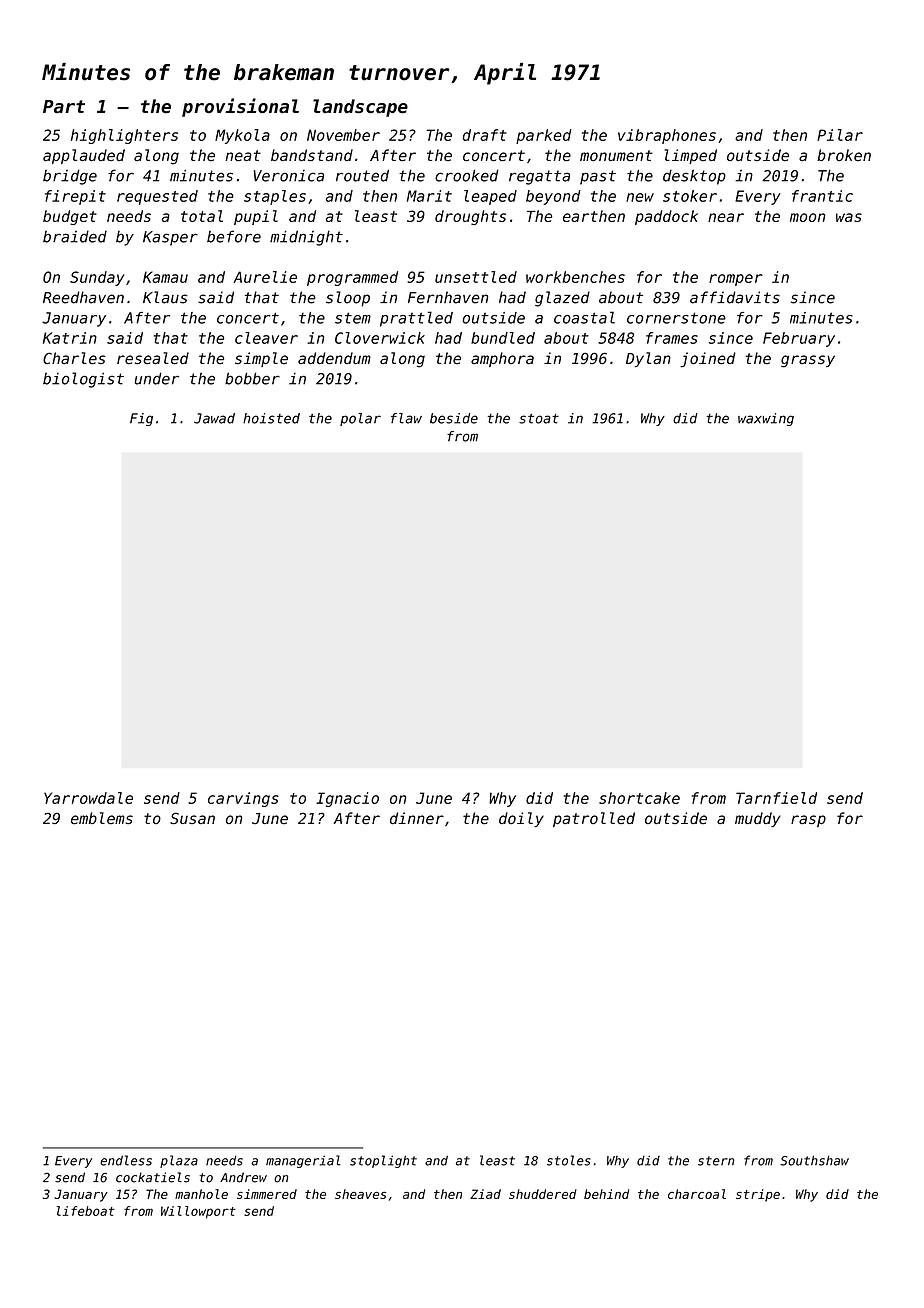 The width and height of the screenshot is (924, 1308). What do you see at coordinates (840, 135) in the screenshot?
I see `Pilar` at bounding box center [840, 135].
